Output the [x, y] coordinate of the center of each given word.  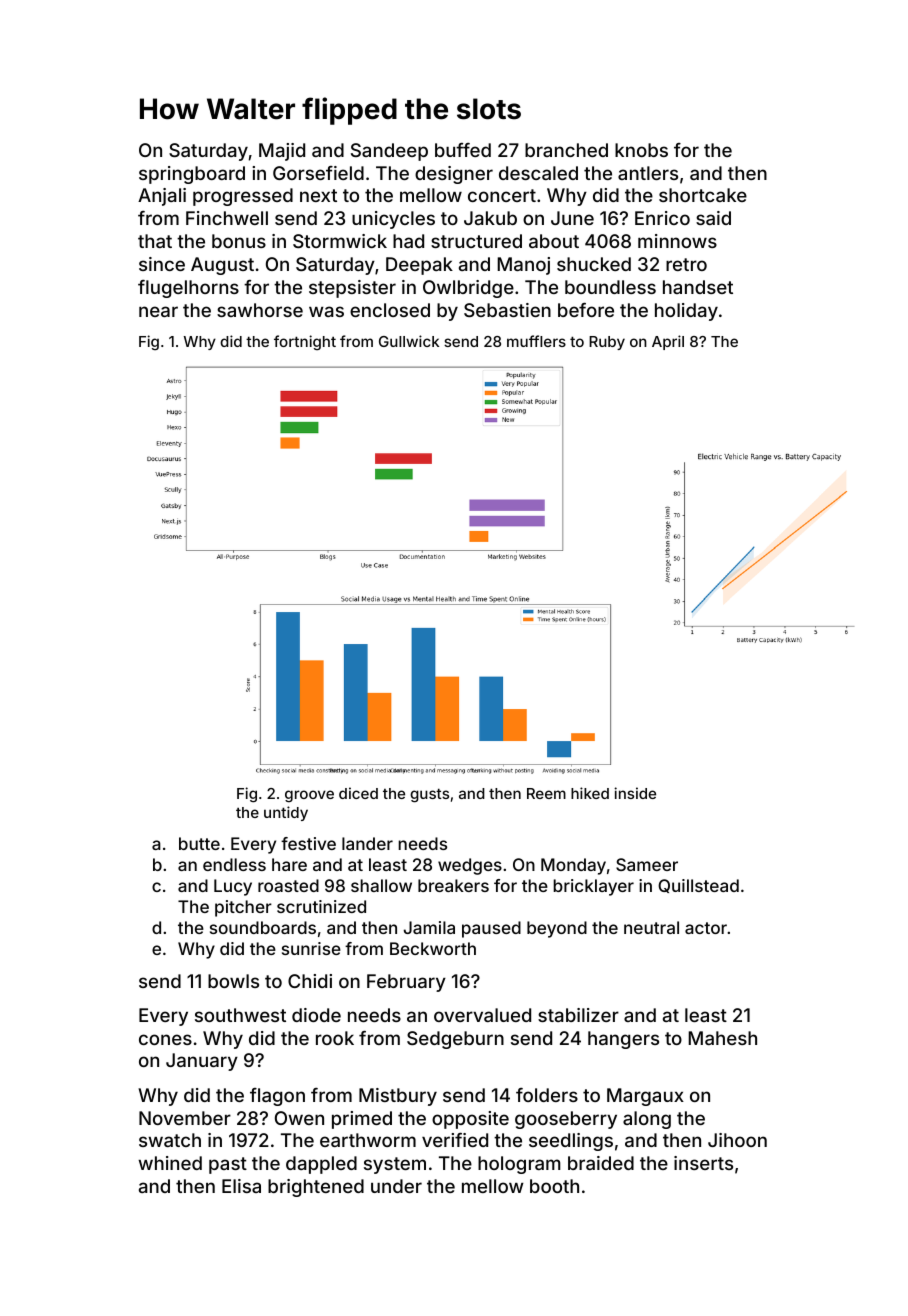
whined [170, 1163]
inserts [703, 1163]
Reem [546, 793]
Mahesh [722, 1038]
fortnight [305, 342]
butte [199, 843]
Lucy [233, 887]
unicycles [393, 220]
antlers [648, 173]
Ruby [607, 343]
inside [635, 793]
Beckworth [433, 948]
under [396, 1186]
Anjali [162, 197]
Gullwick [409, 341]
